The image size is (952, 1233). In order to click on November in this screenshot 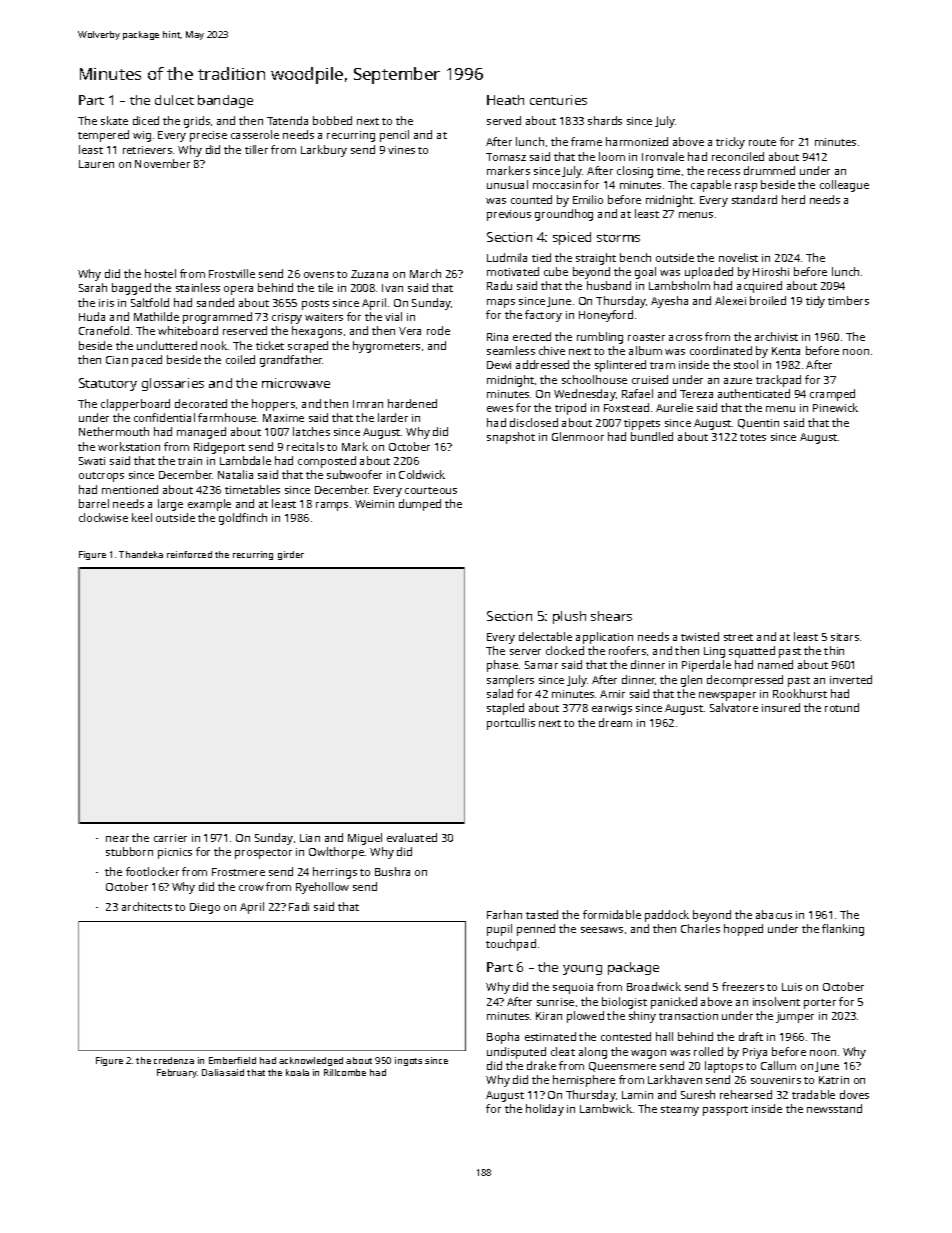, I will do `click(162, 163)`.
